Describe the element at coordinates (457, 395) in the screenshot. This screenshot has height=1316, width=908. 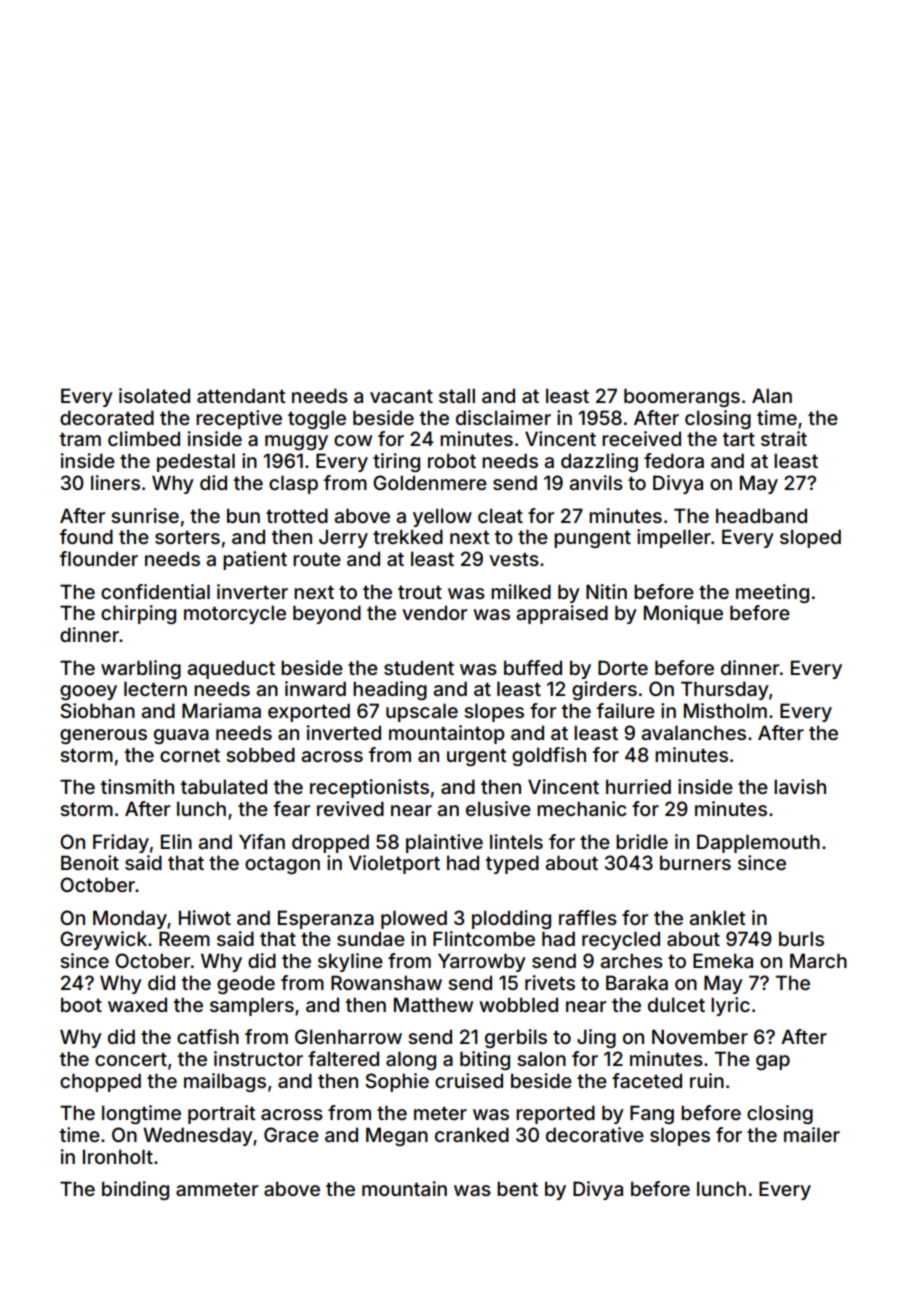
I see `stall` at that location.
